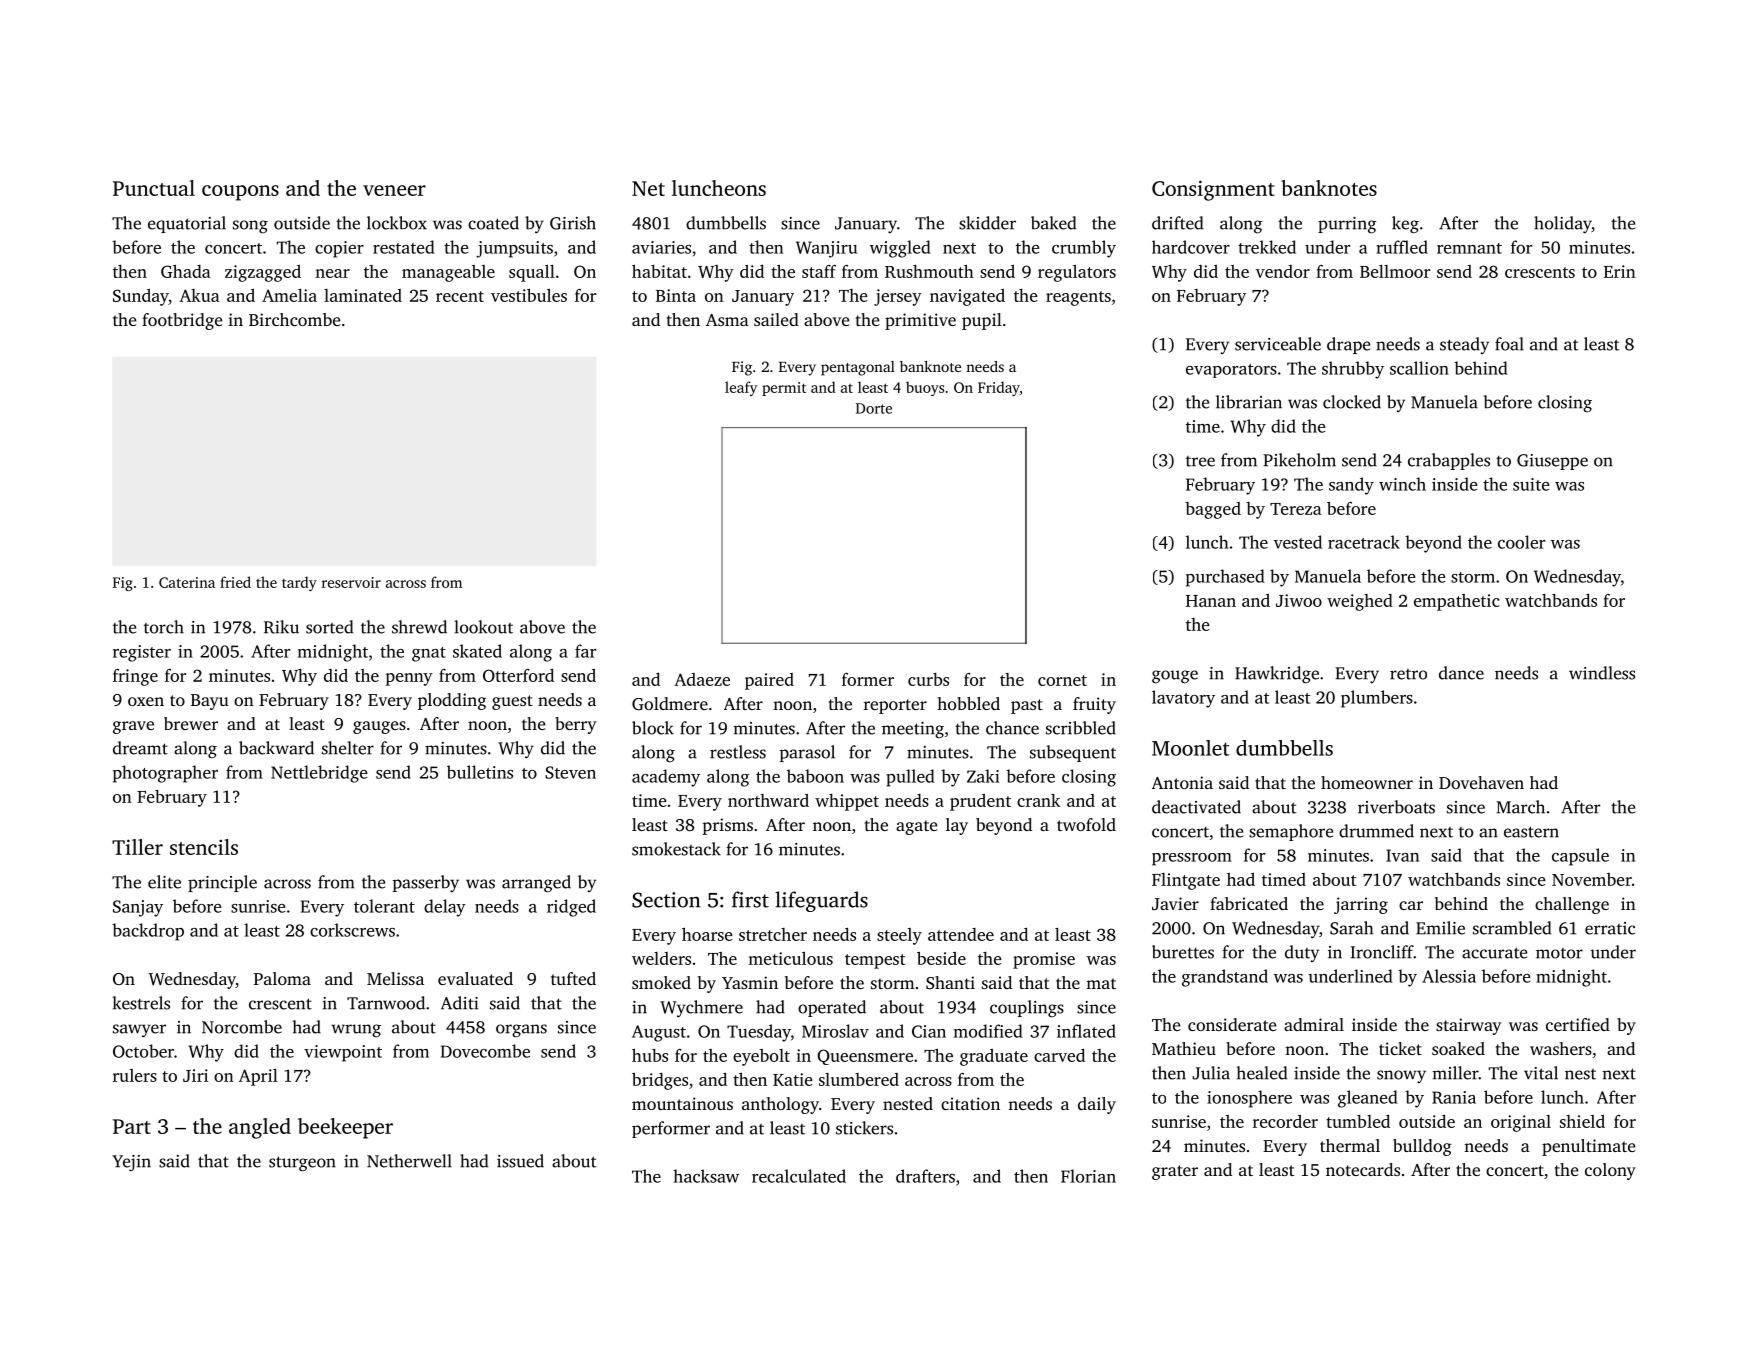 The image size is (1748, 1351). What do you see at coordinates (302, 1164) in the screenshot?
I see `sturgeon` at bounding box center [302, 1164].
